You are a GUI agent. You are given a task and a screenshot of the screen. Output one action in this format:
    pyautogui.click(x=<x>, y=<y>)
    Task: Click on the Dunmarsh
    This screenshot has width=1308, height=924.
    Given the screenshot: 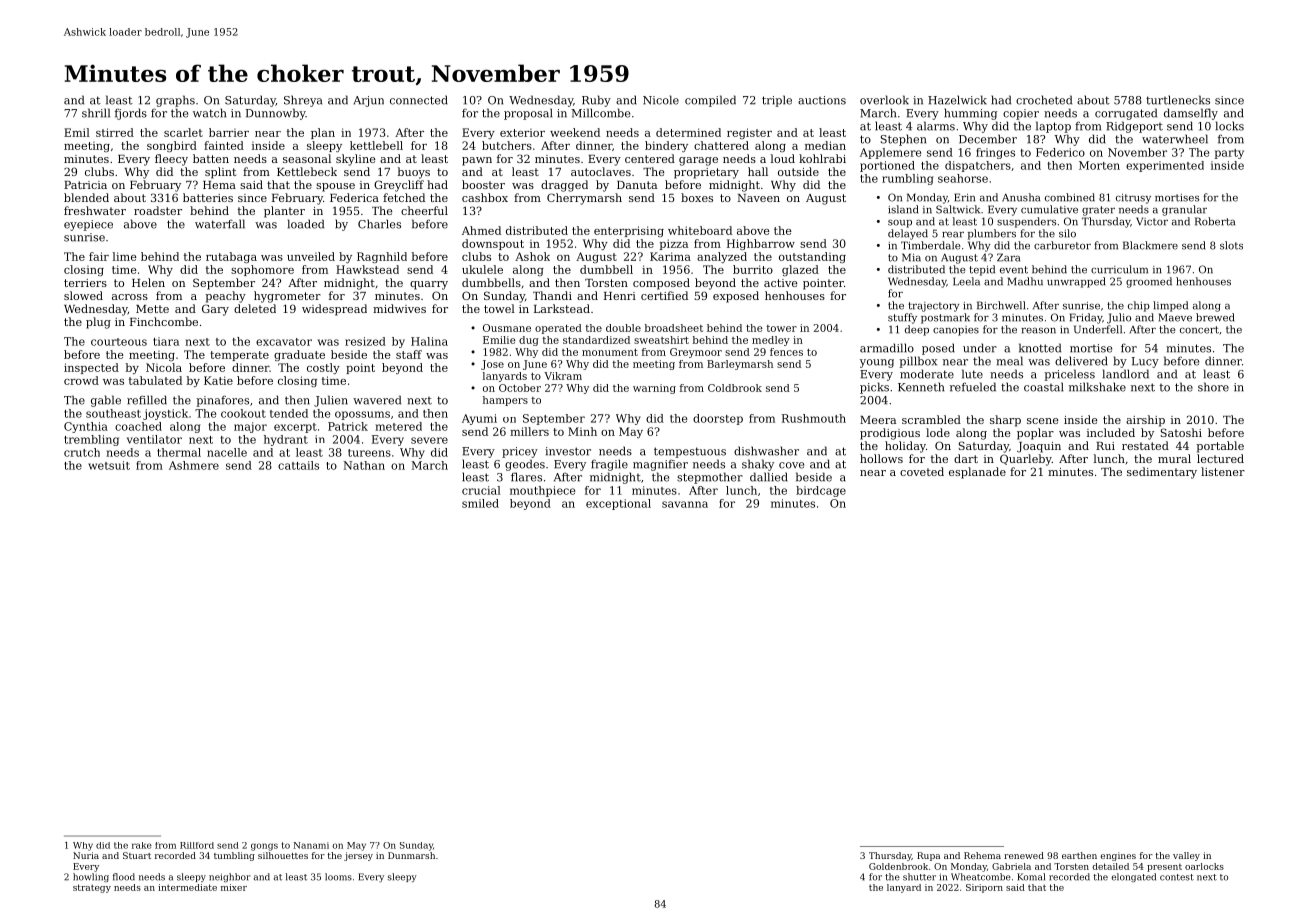 What is the action you would take?
    pyautogui.click(x=411, y=855)
